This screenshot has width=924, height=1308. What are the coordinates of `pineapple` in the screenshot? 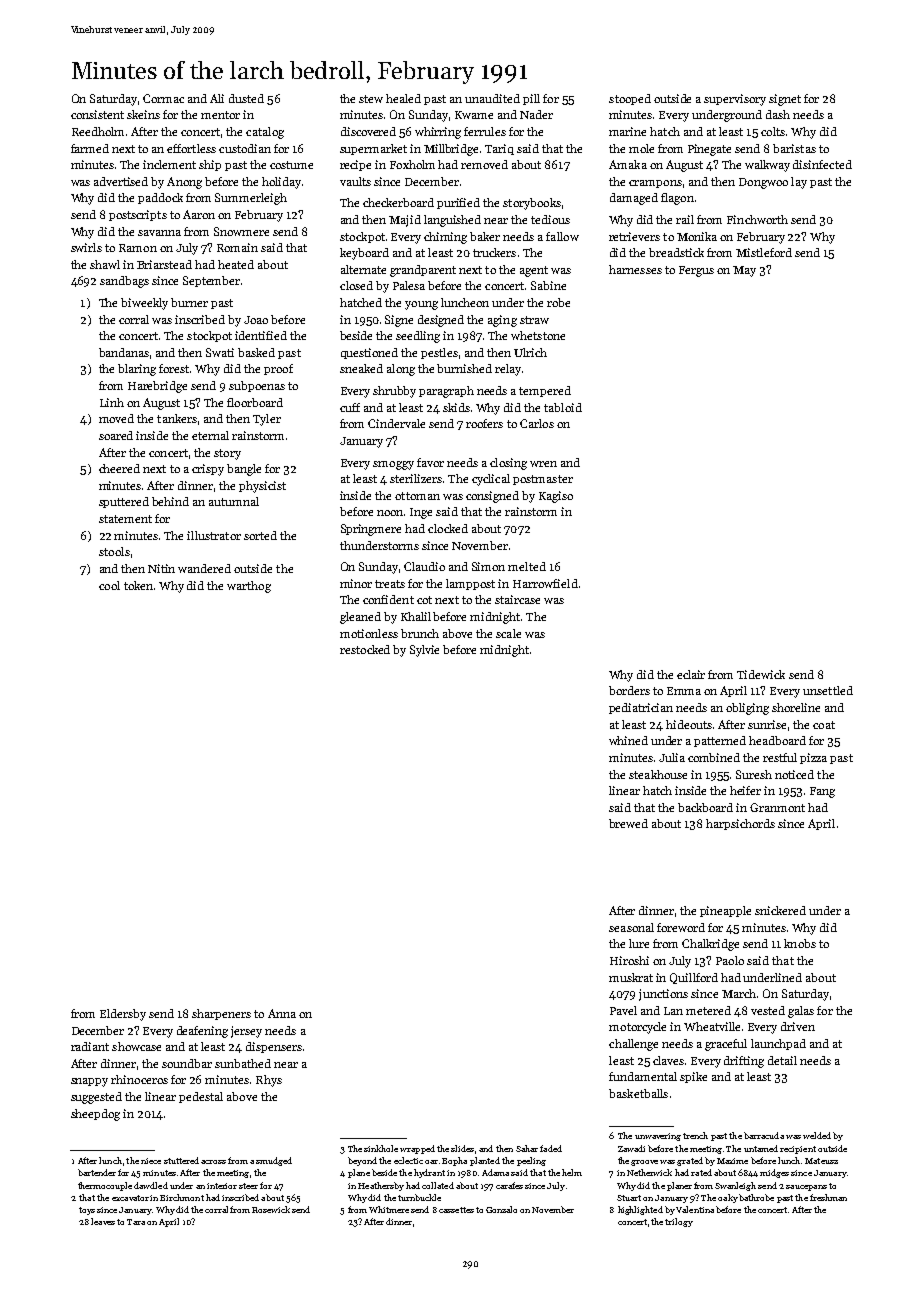 It's located at (725, 911).
